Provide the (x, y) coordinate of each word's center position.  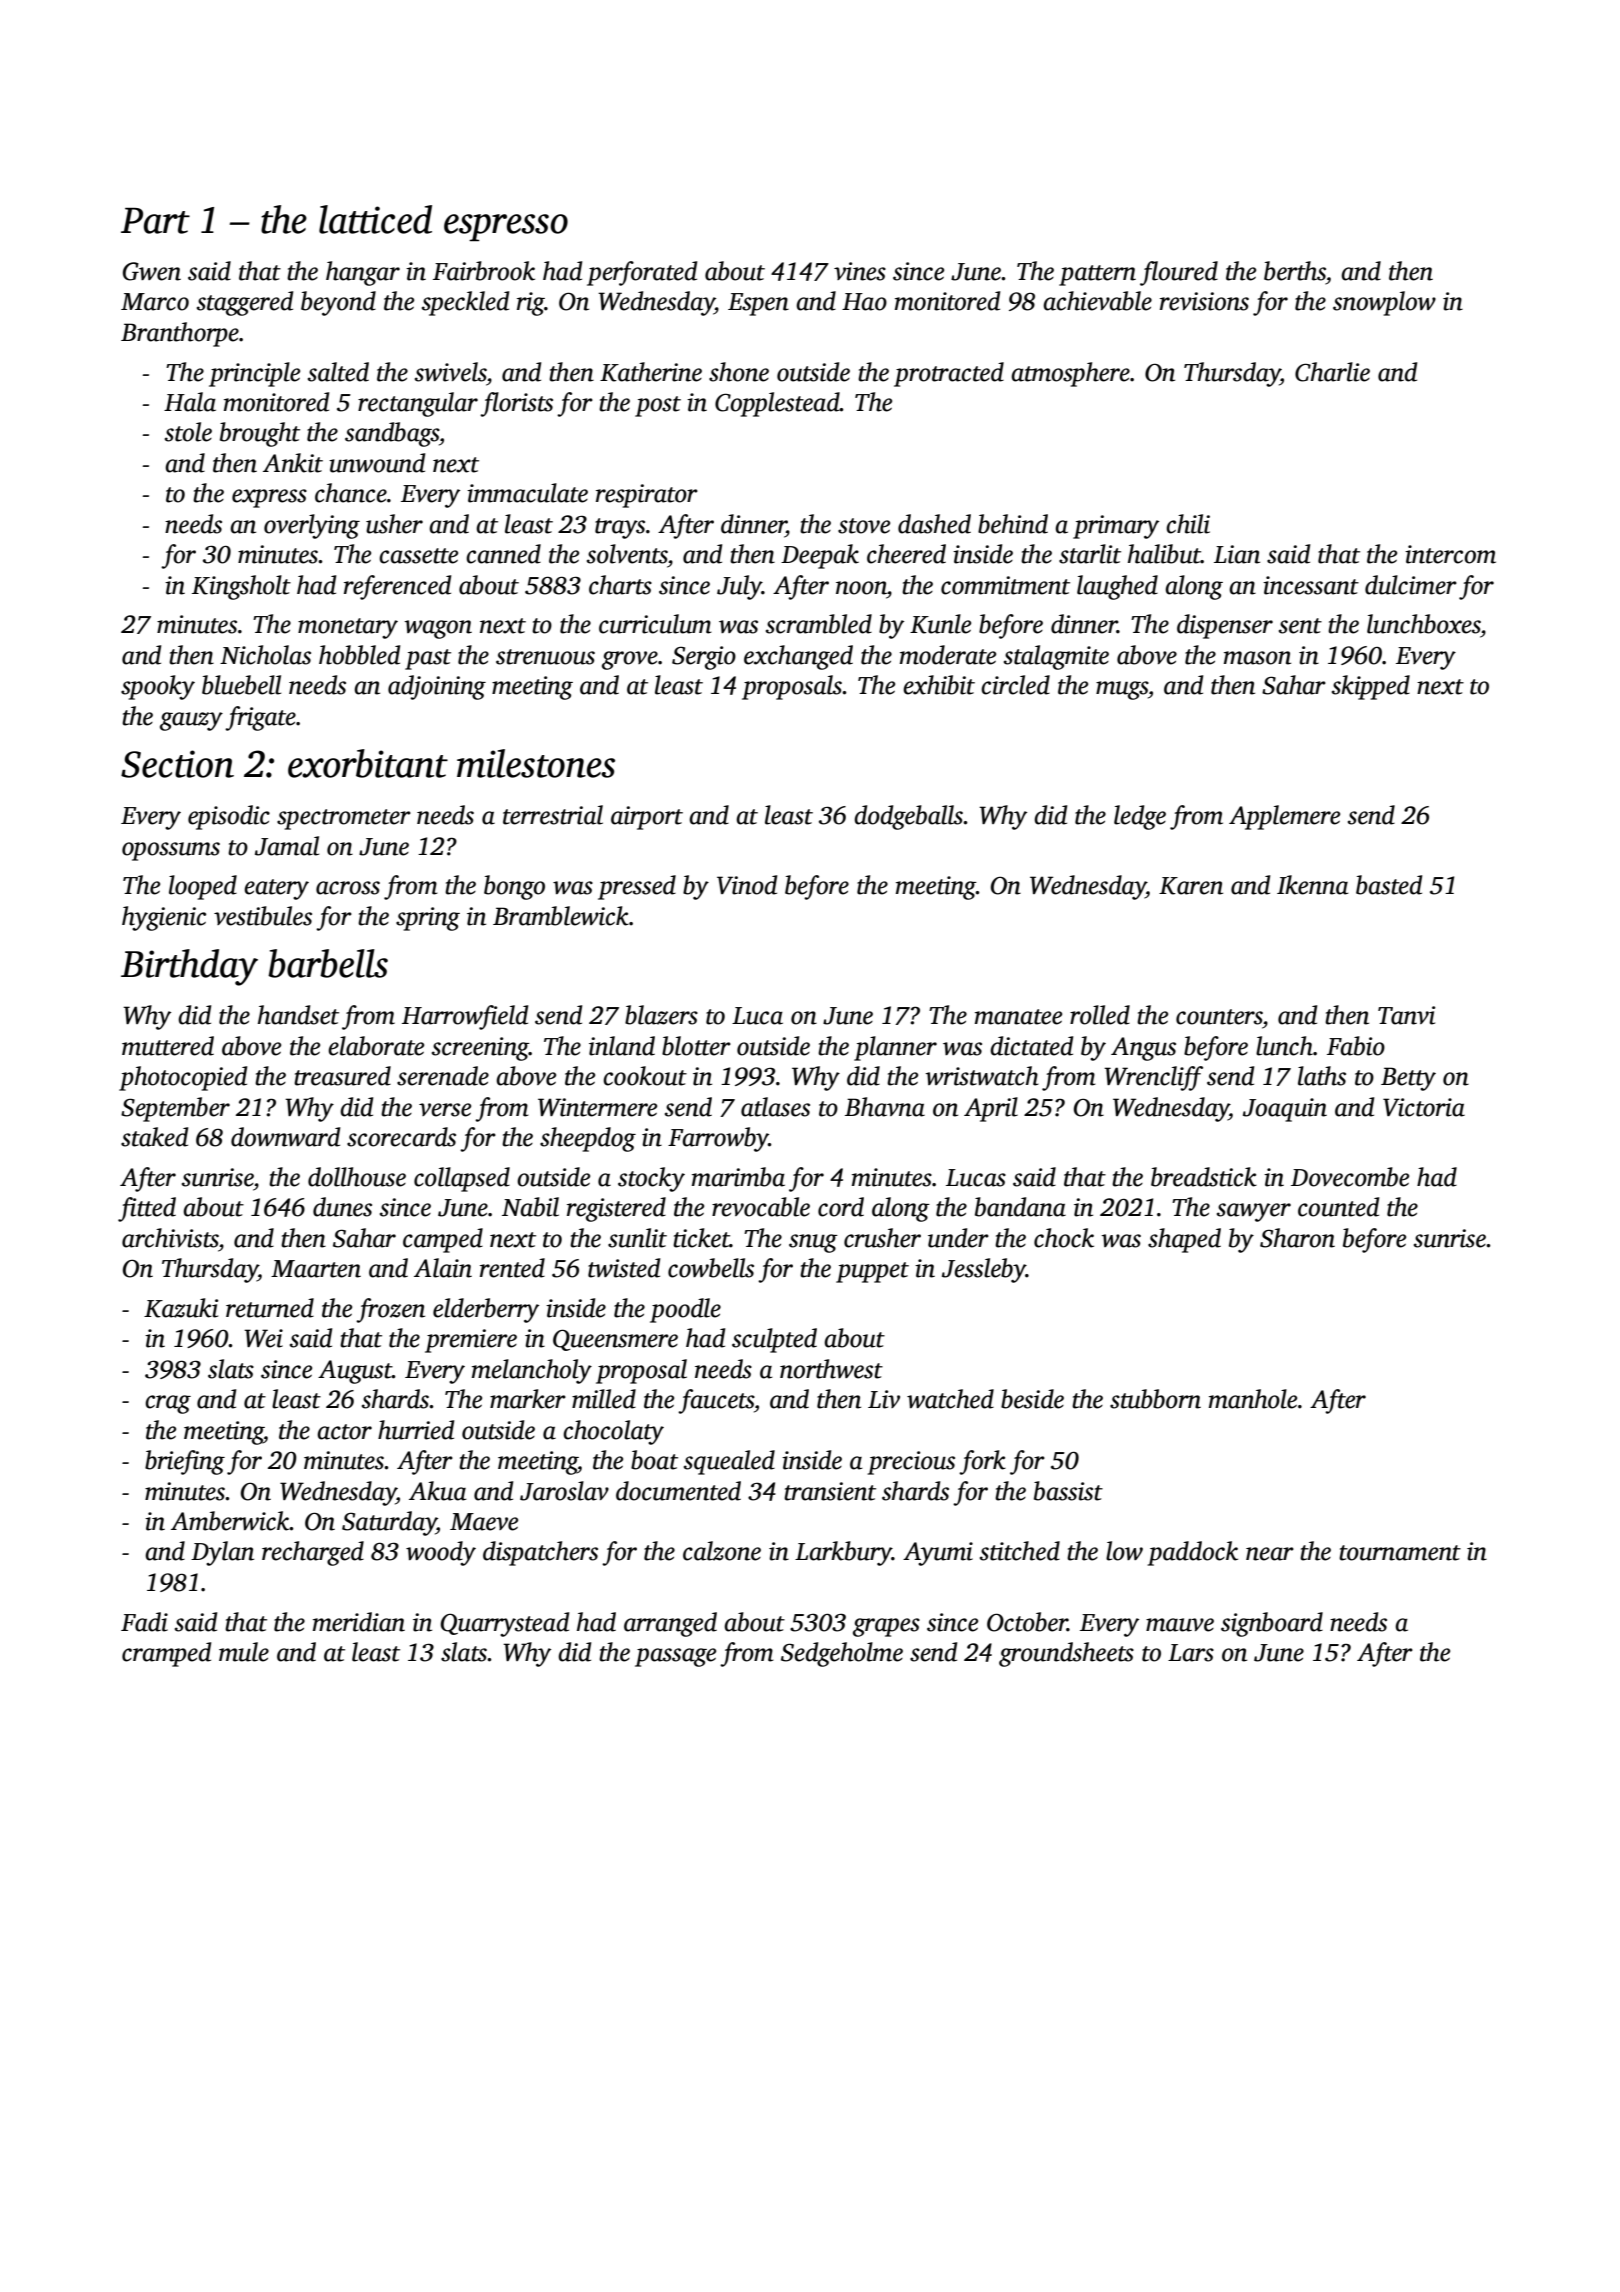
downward (285, 1137)
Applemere (1284, 817)
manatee (1018, 1017)
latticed (375, 219)
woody (441, 1553)
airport (647, 818)
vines (860, 271)
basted (1389, 885)
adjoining (437, 687)
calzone (722, 1551)
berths (1295, 271)
